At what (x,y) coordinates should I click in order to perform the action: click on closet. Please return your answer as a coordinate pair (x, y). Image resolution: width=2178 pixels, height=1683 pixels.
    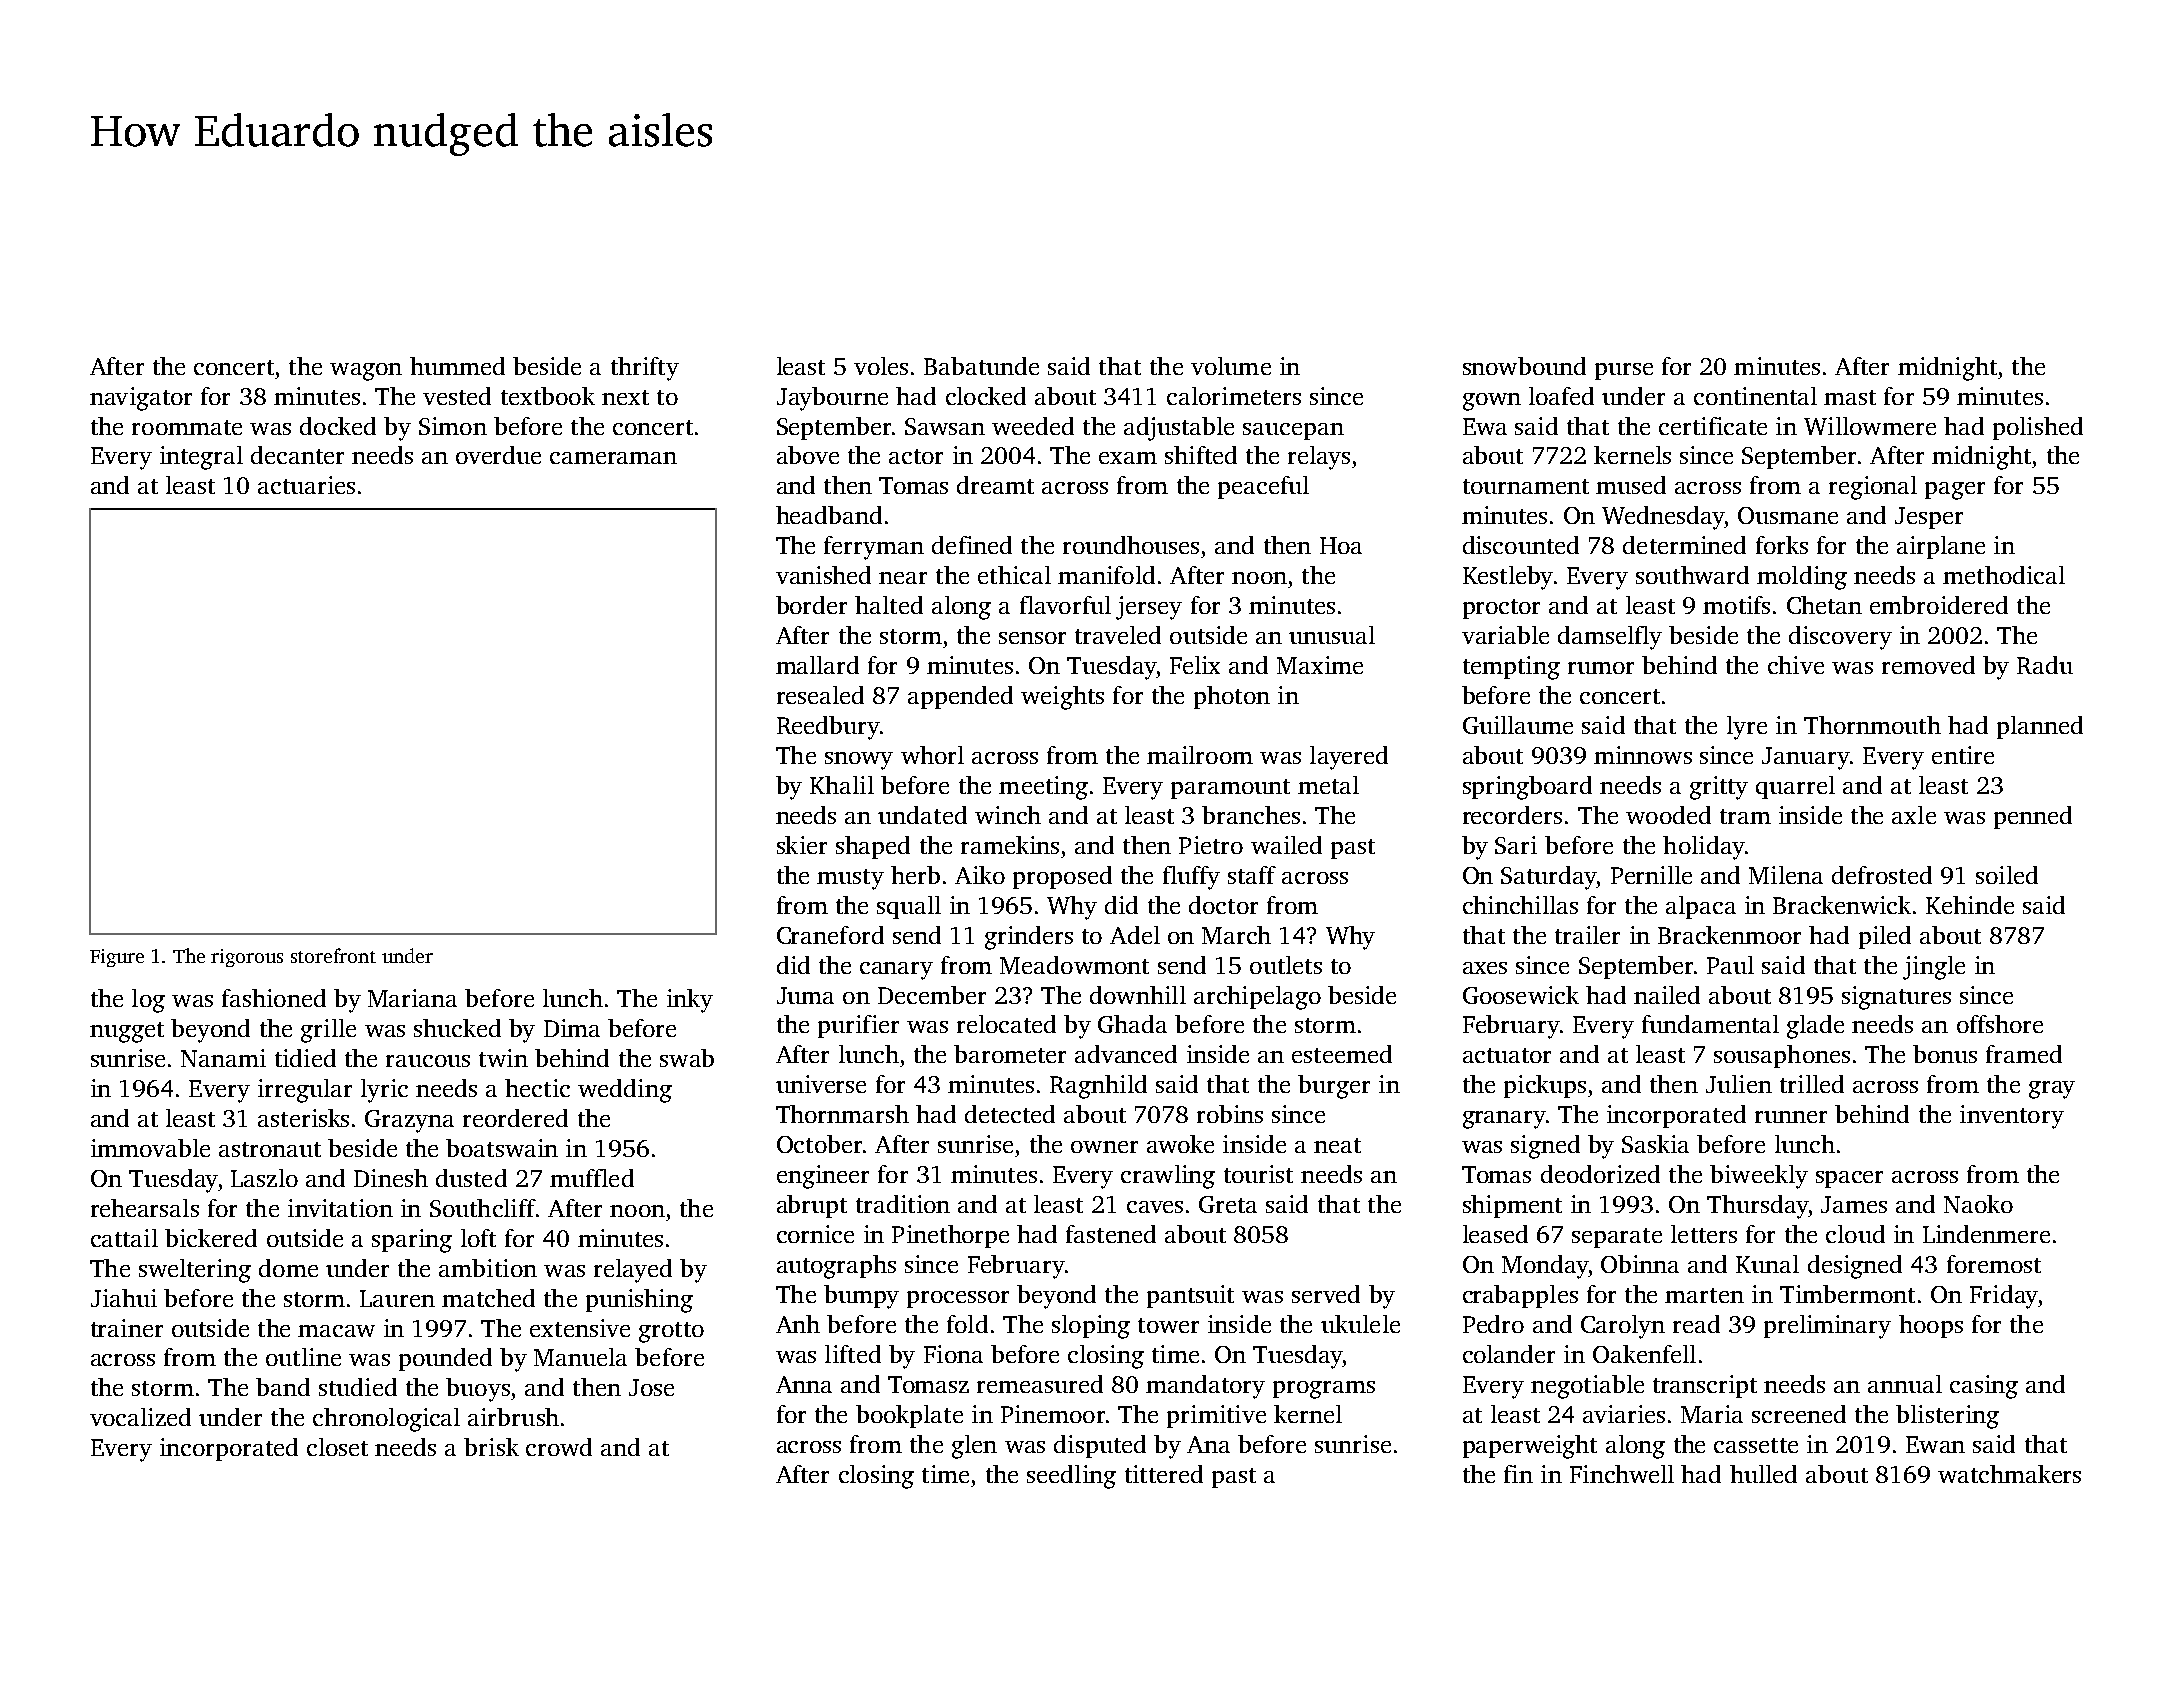
    Looking at the image, I should click on (337, 1447).
